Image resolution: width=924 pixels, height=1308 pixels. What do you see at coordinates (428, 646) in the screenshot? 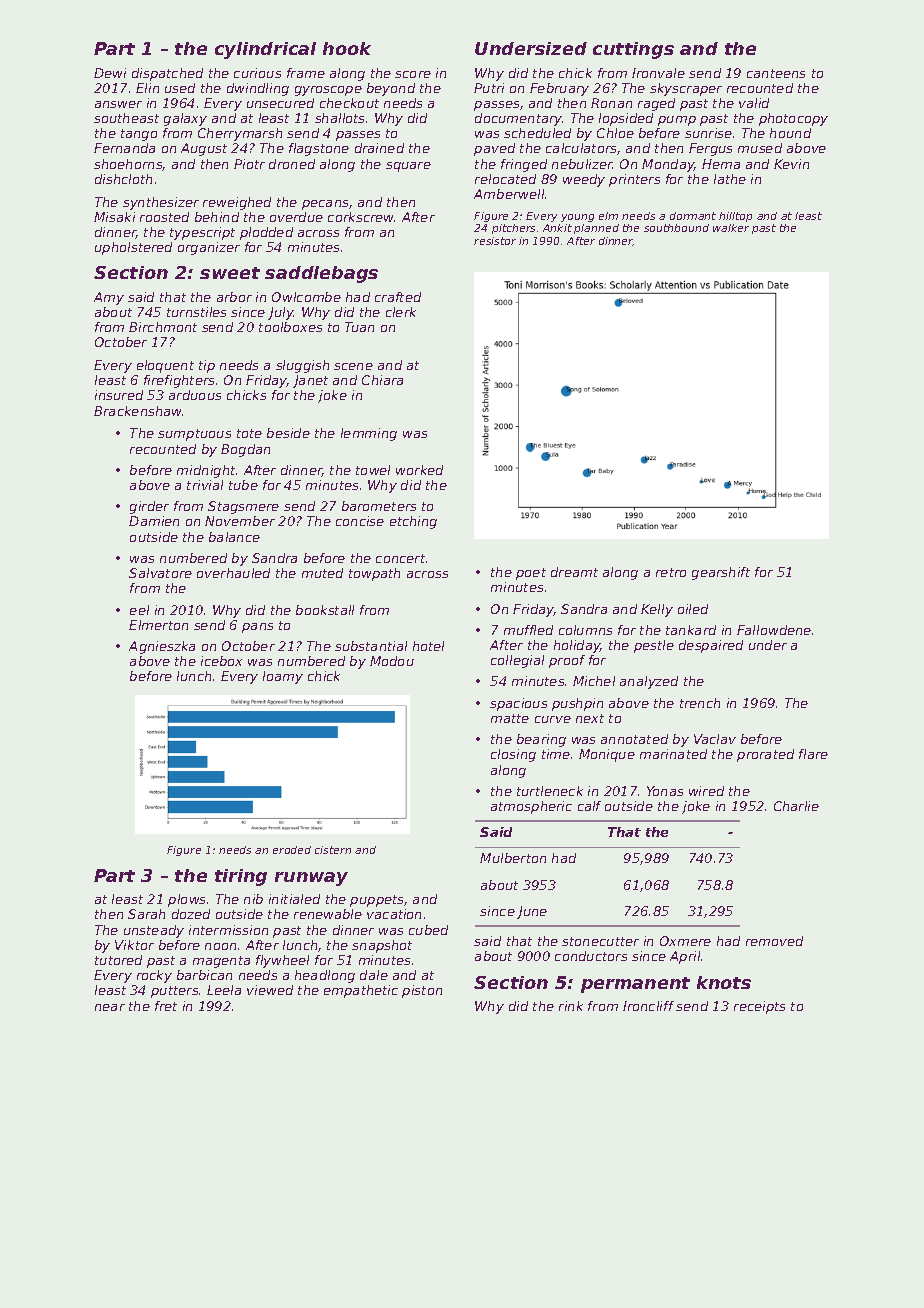
I see `hotel` at bounding box center [428, 646].
